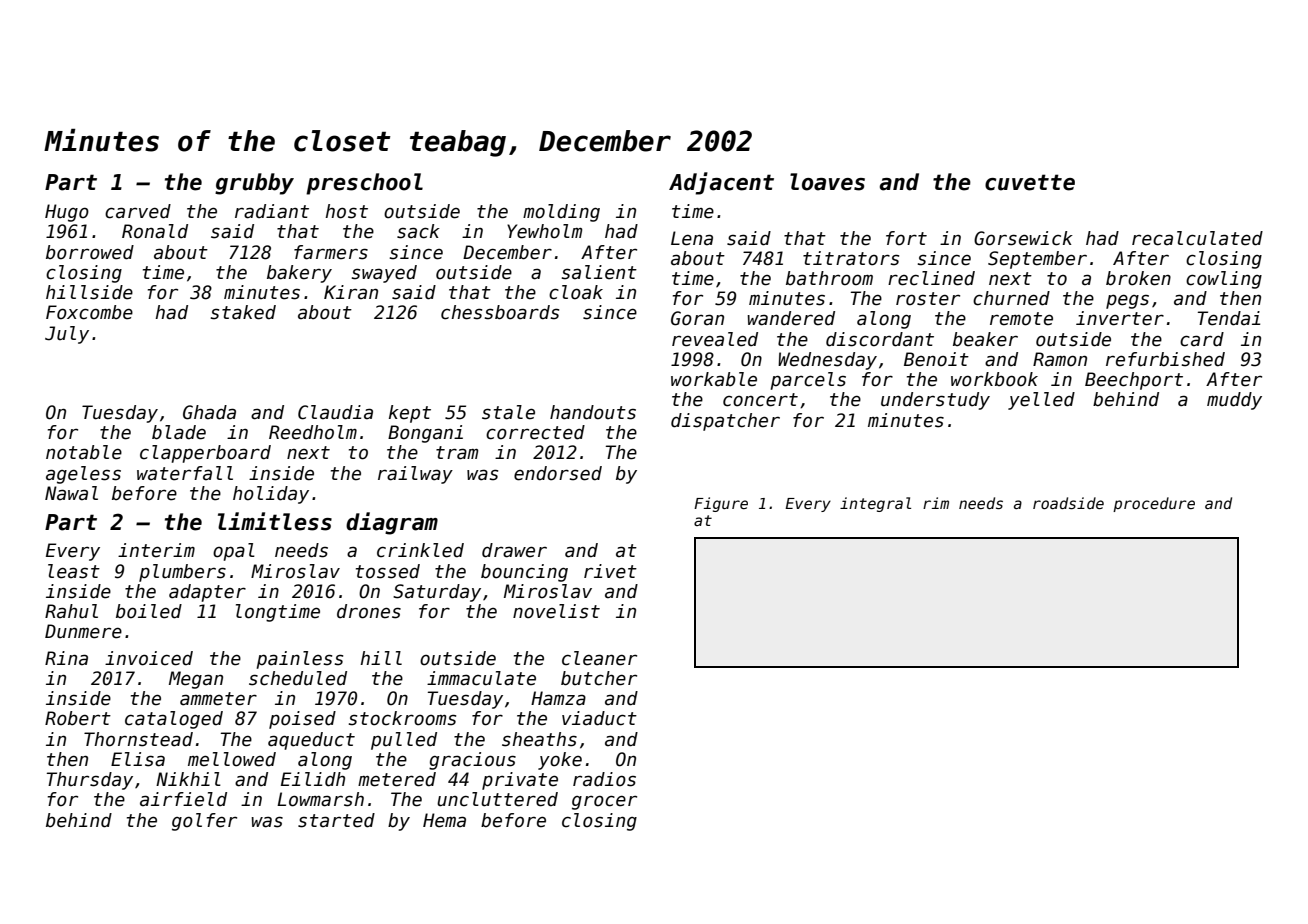 Image resolution: width=1308 pixels, height=924 pixels. Describe the element at coordinates (90, 781) in the screenshot. I see `Thursday` at that location.
